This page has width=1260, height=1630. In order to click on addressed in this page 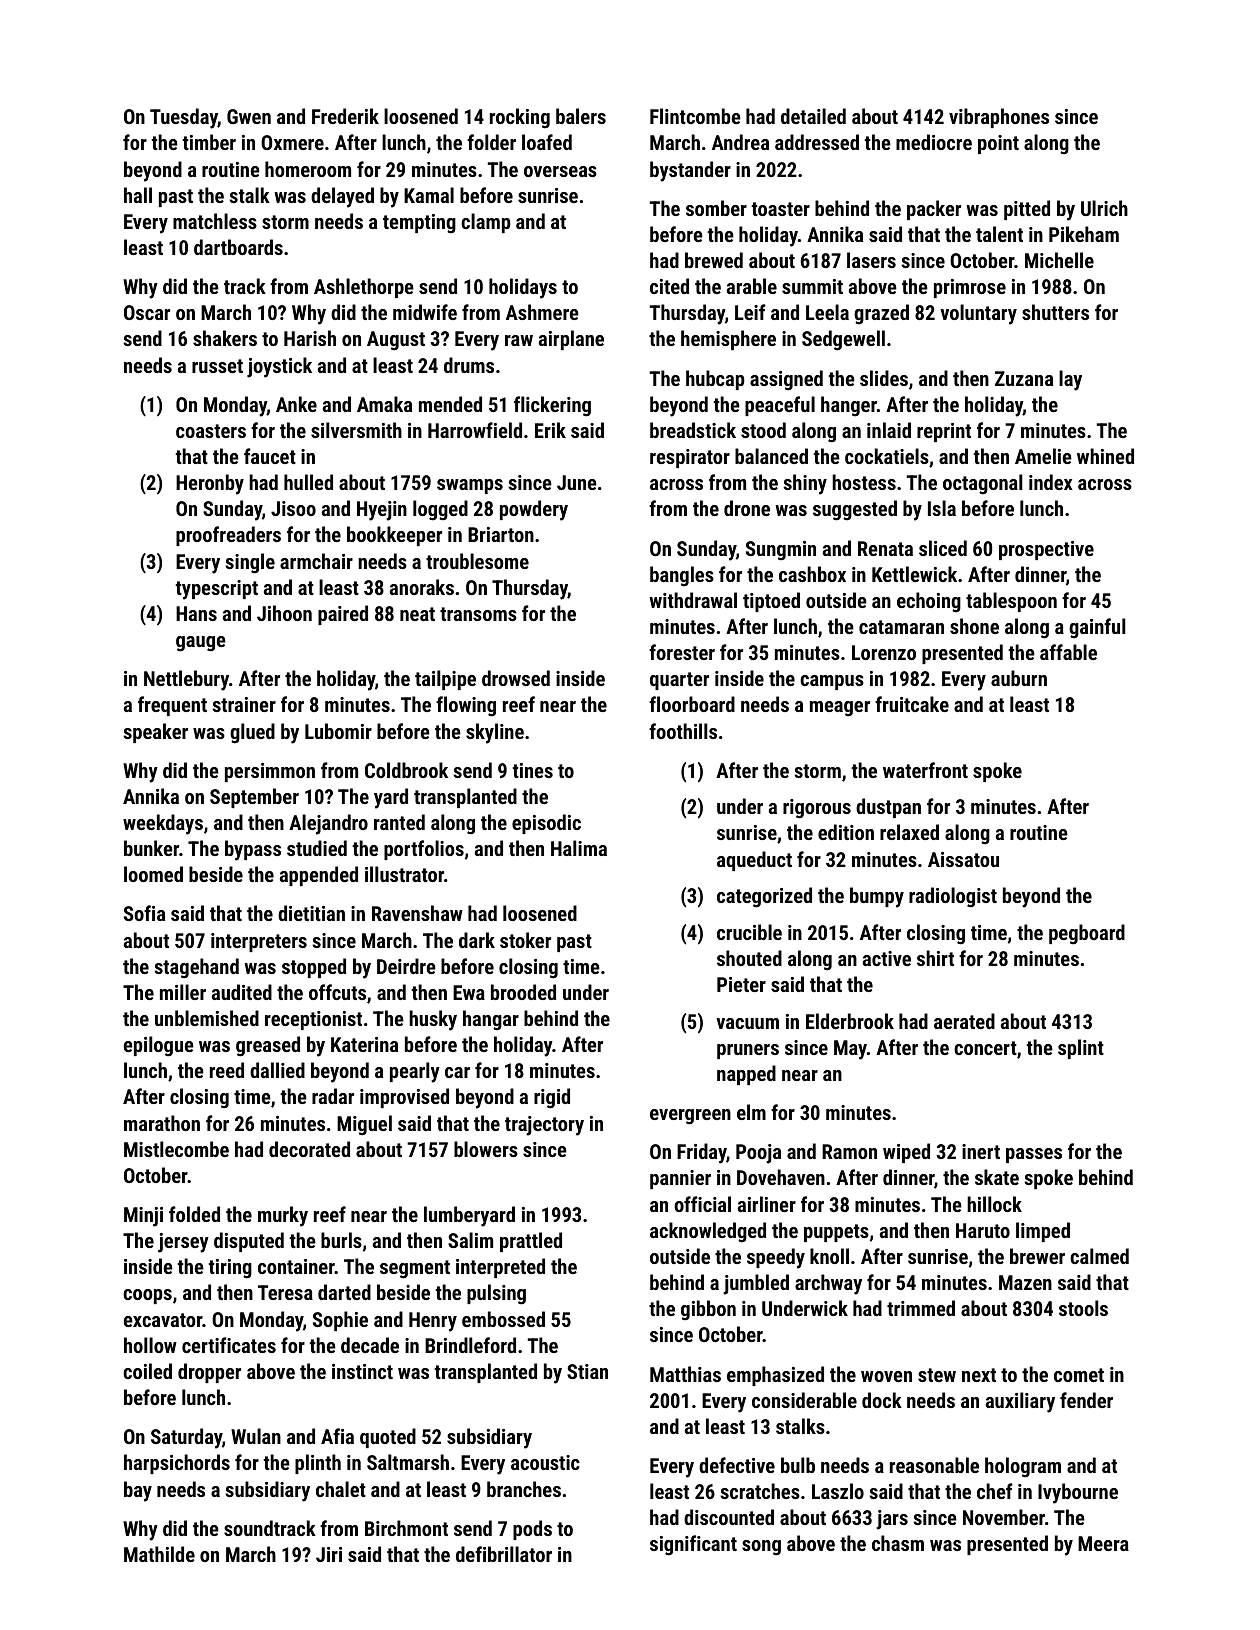, I will do `click(817, 142)`.
